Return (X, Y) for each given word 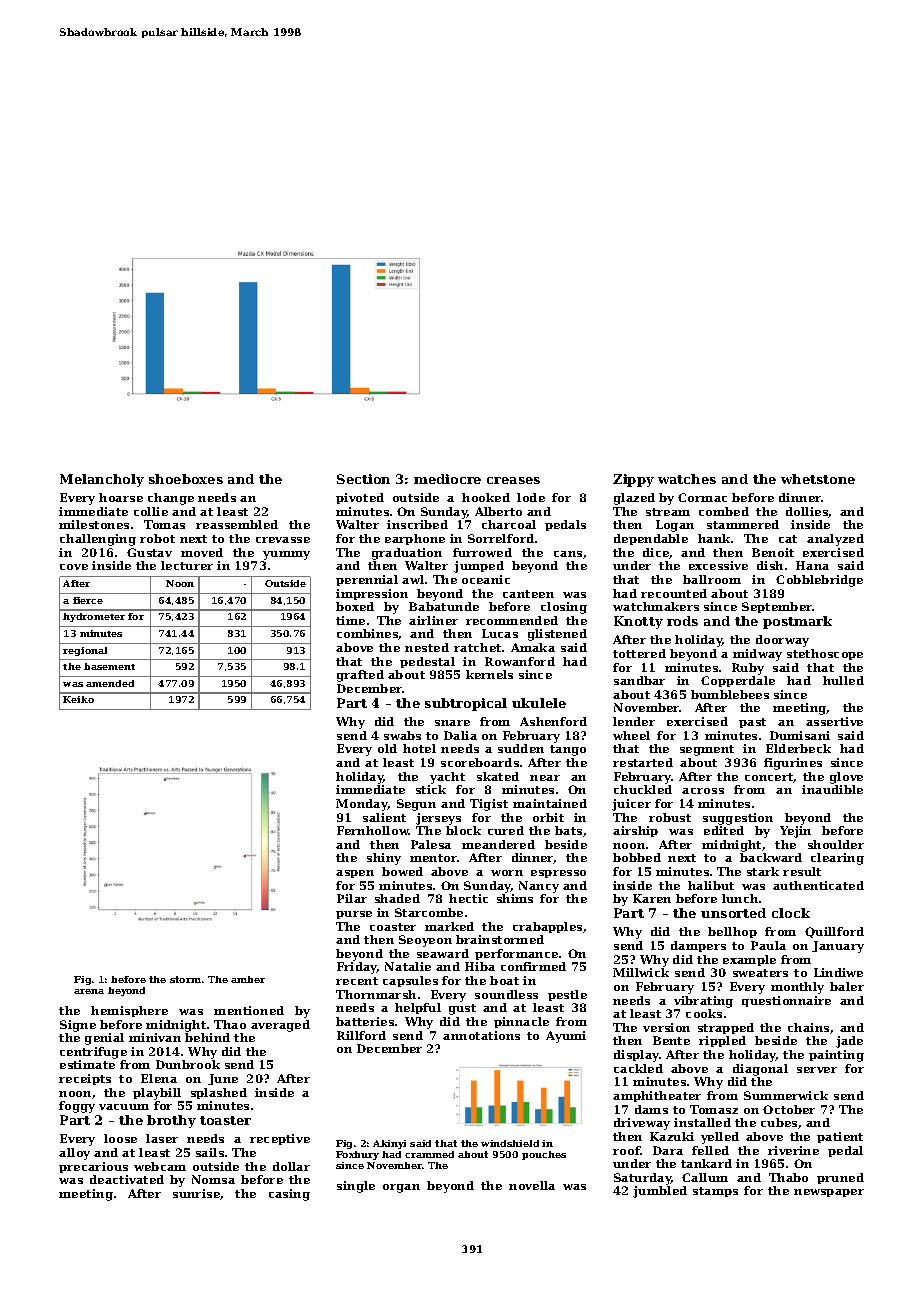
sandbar (639, 680)
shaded (397, 898)
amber (248, 979)
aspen (355, 874)
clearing (837, 859)
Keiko (78, 699)
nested (427, 647)
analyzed (835, 540)
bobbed (637, 857)
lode (531, 497)
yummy (286, 555)
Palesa (431, 844)
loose (120, 1138)
